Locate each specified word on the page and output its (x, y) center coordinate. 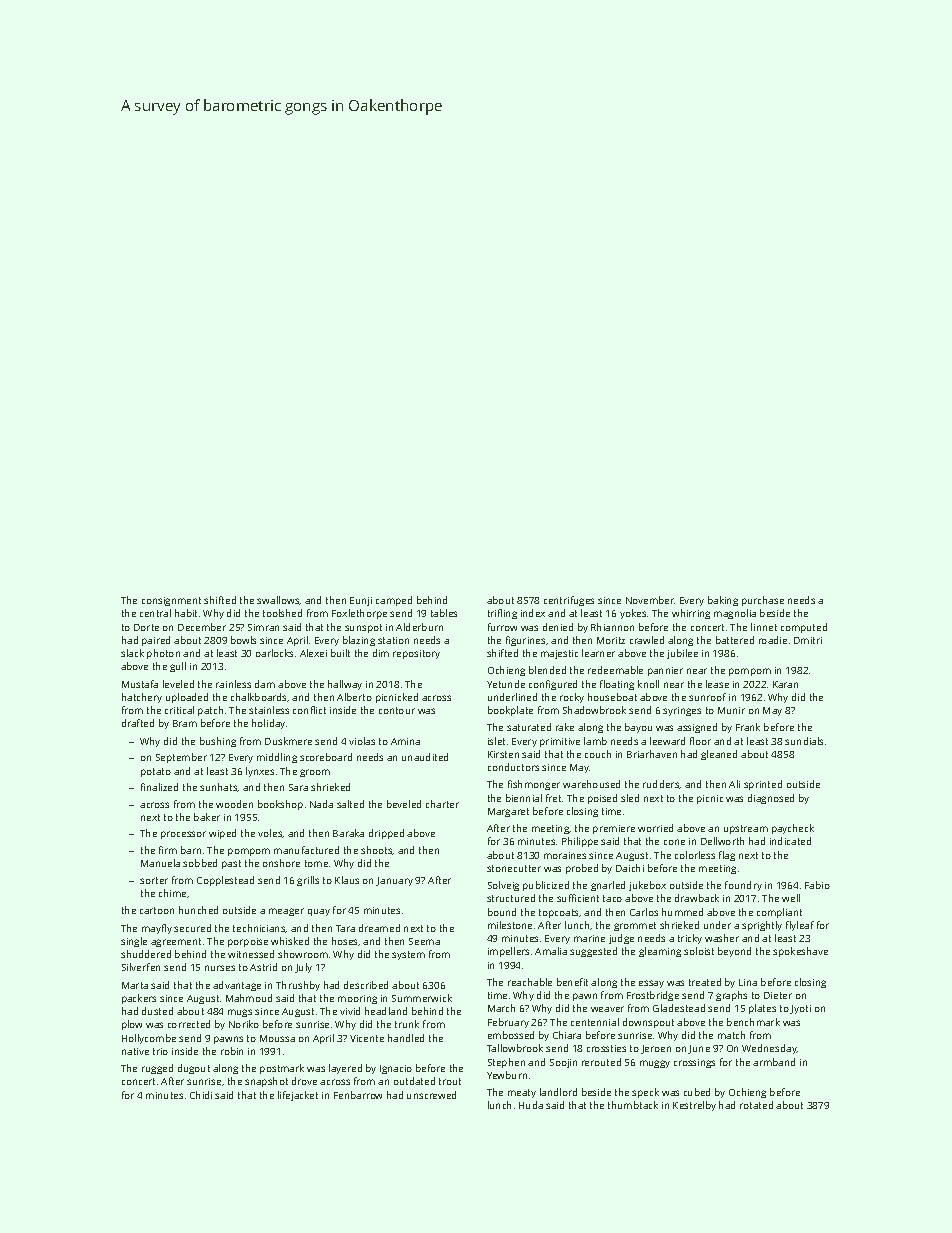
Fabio (817, 885)
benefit (572, 982)
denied (558, 627)
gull (178, 667)
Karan (785, 684)
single (134, 942)
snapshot (266, 1082)
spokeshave (800, 952)
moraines (565, 855)
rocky (572, 698)
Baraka (348, 833)
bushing (218, 742)
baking (723, 601)
